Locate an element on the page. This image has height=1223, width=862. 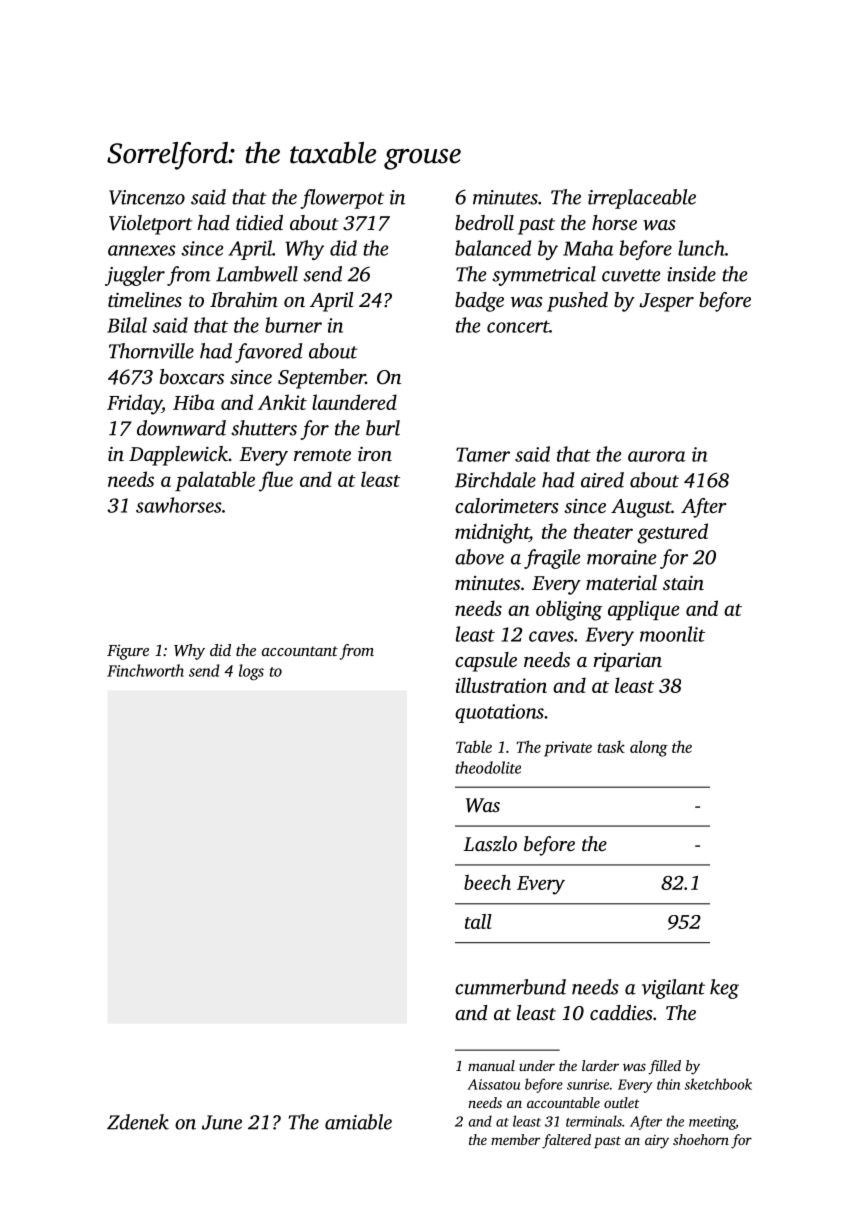
lunch is located at coordinates (701, 248).
